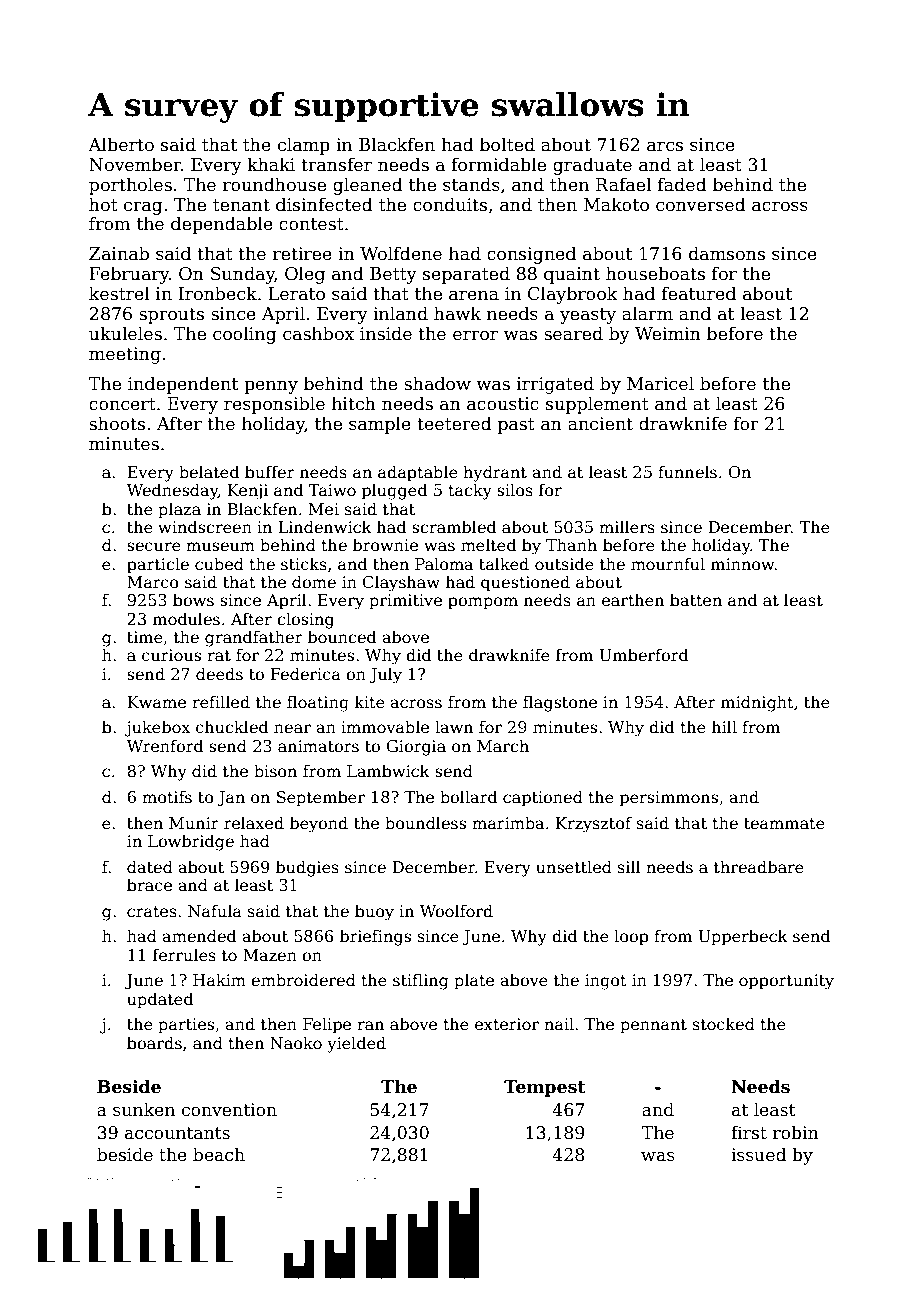 The image size is (924, 1308). I want to click on yielded, so click(356, 1044).
